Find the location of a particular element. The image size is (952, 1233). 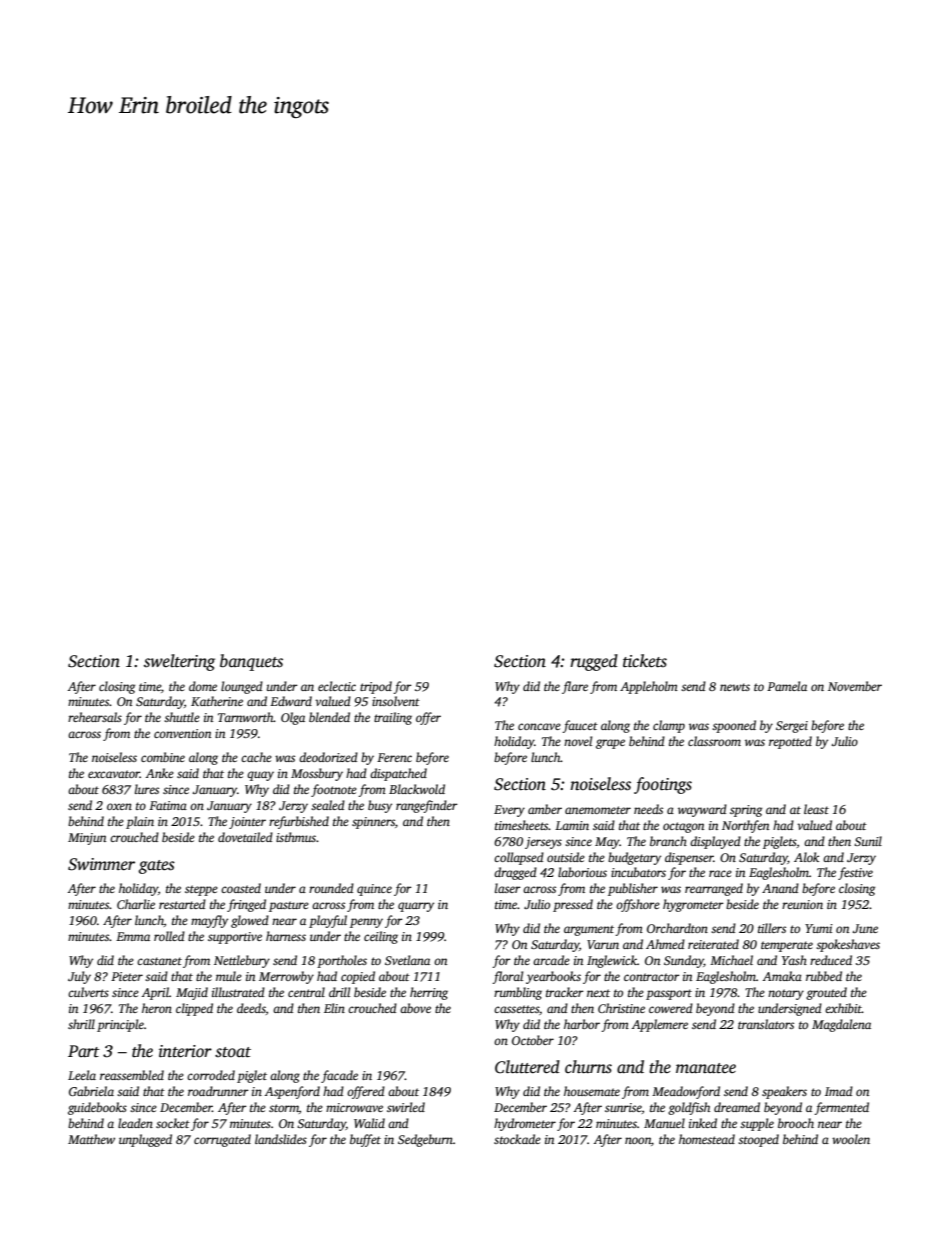

tickets is located at coordinates (645, 661).
